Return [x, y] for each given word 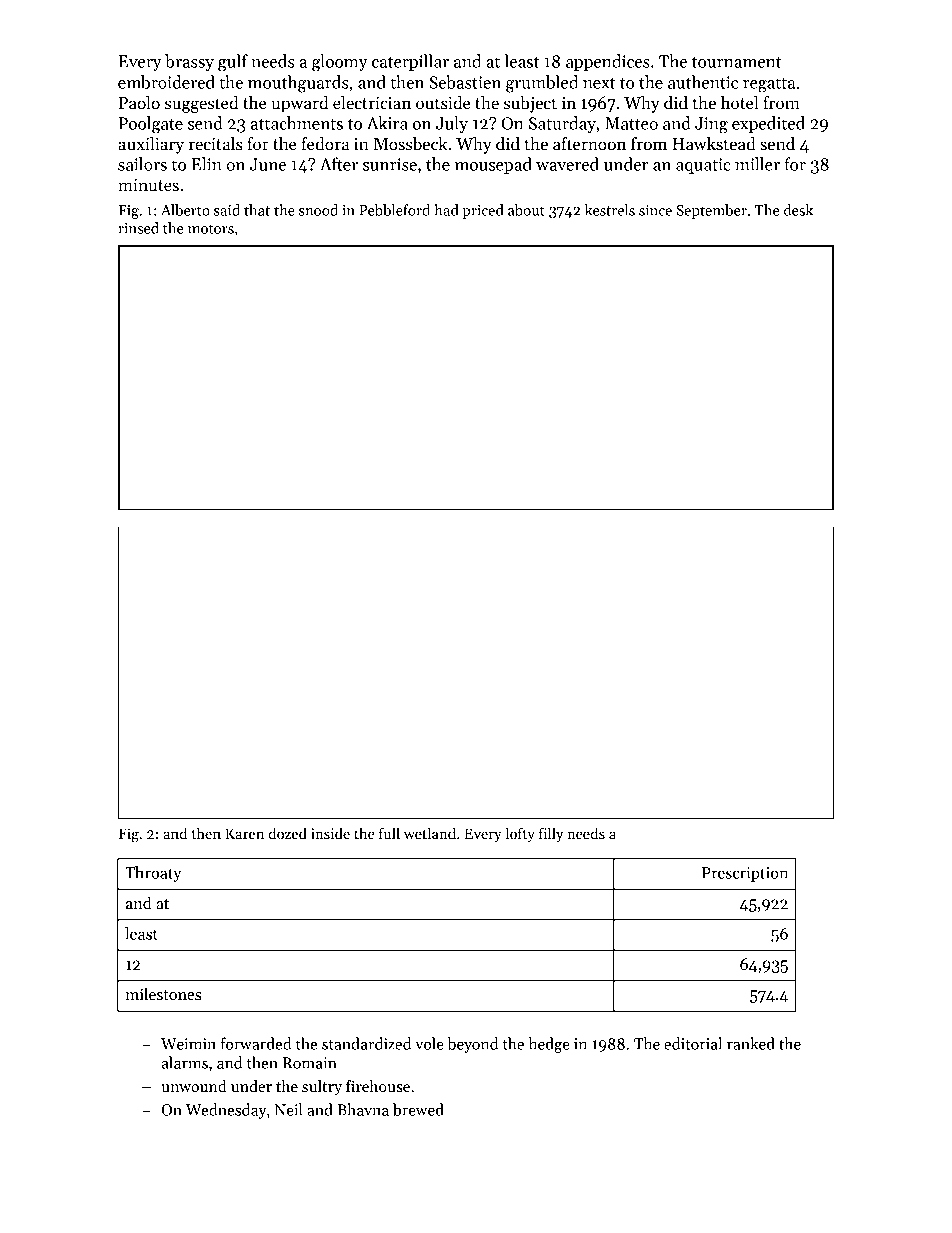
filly [551, 834]
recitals [216, 144]
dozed [288, 833]
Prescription [745, 874]
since [655, 210]
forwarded [256, 1043]
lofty [520, 834]
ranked [751, 1043]
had [446, 210]
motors [211, 229]
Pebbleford [394, 210]
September [711, 211]
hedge [549, 1045]
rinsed [138, 228]
